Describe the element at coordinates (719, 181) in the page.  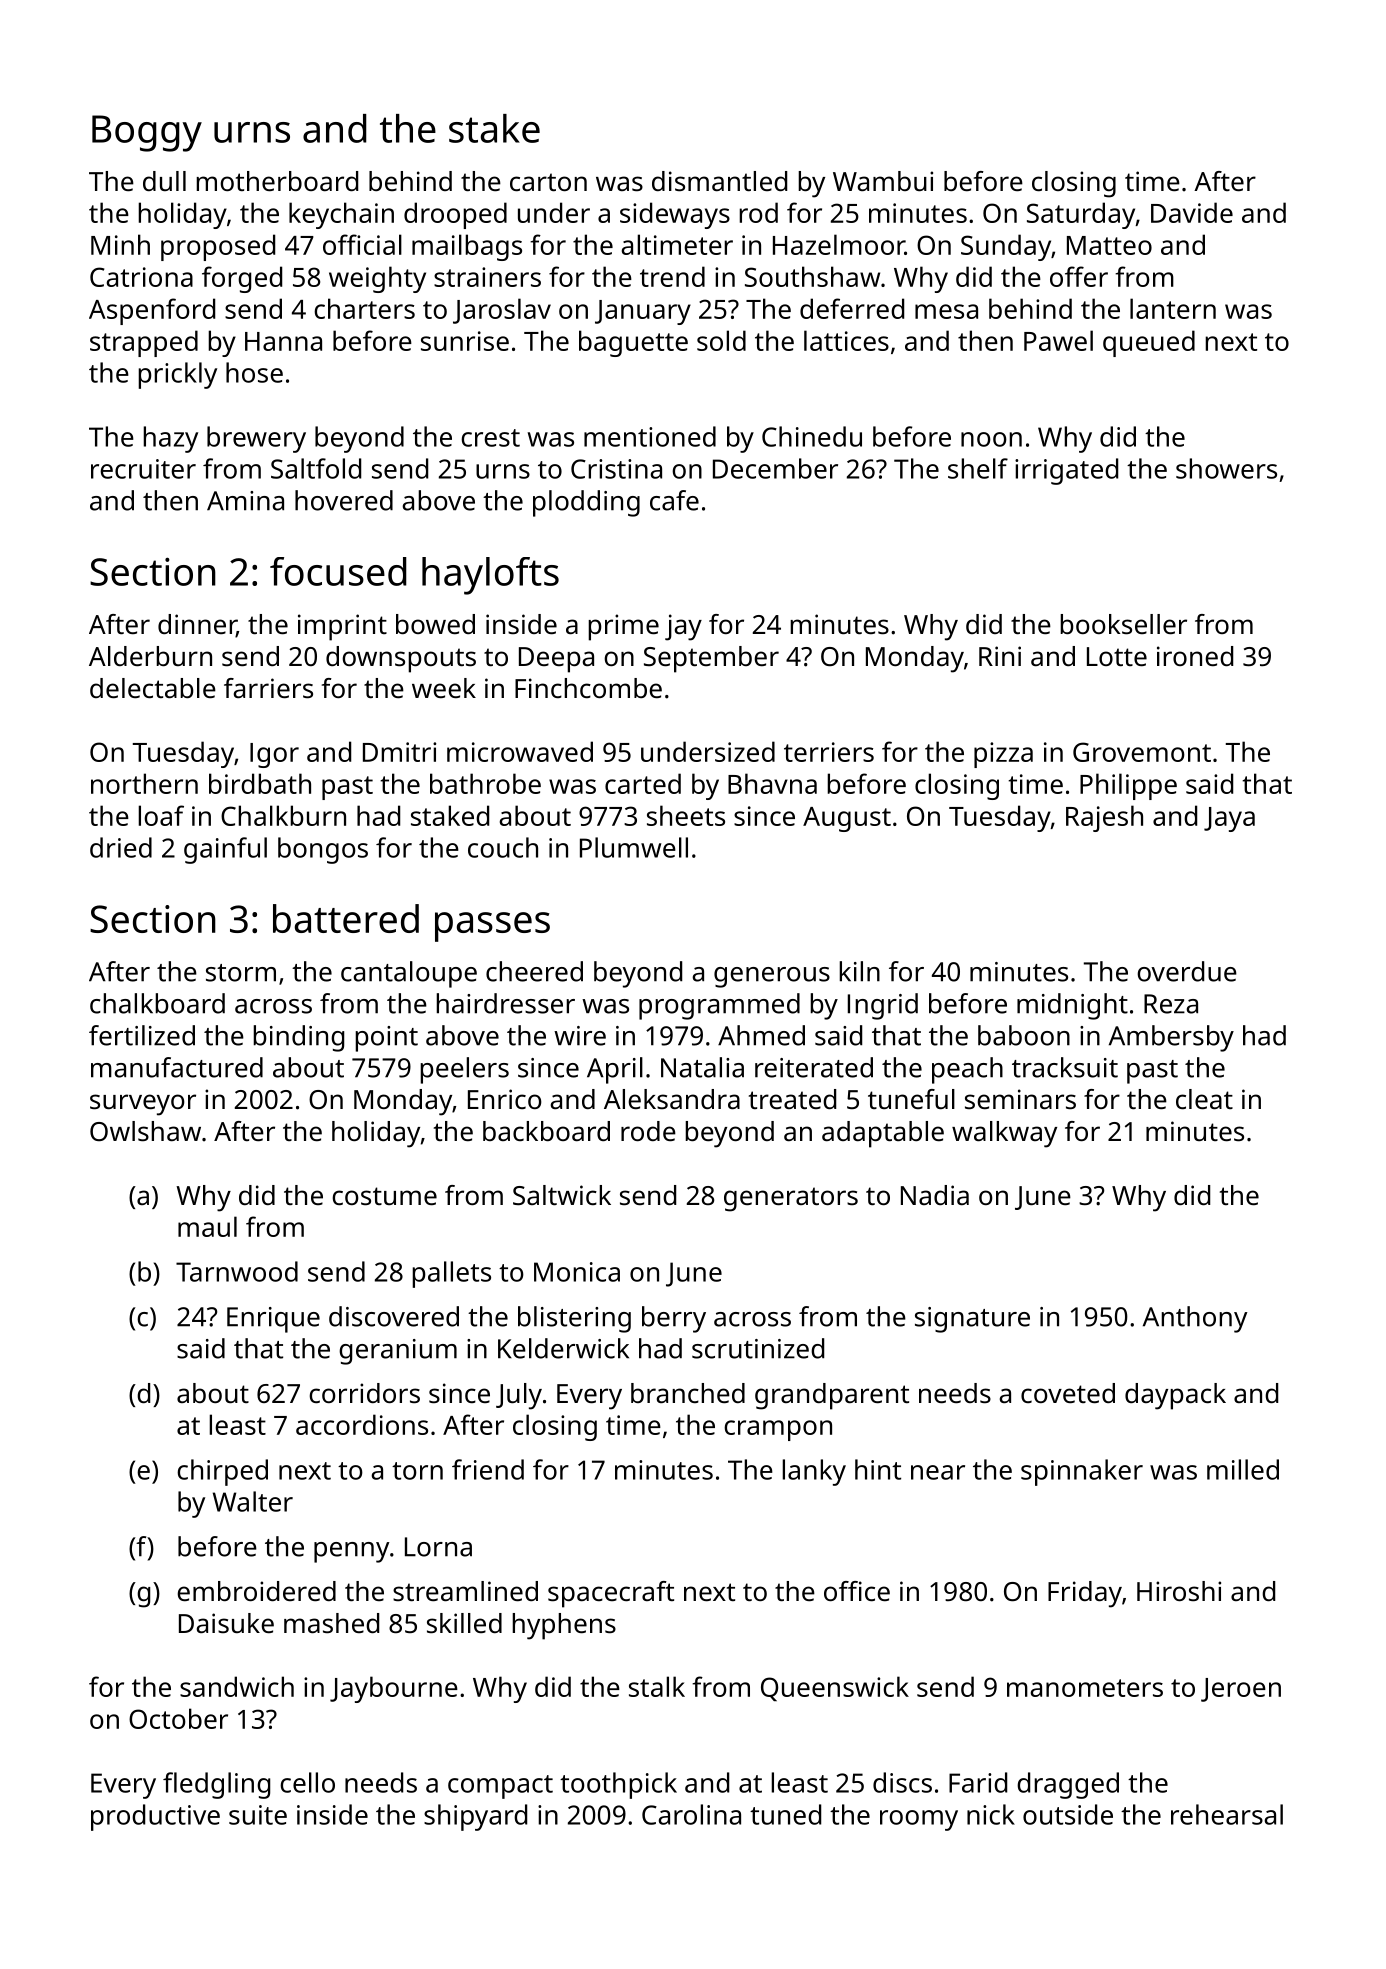
I see `dismantled` at that location.
